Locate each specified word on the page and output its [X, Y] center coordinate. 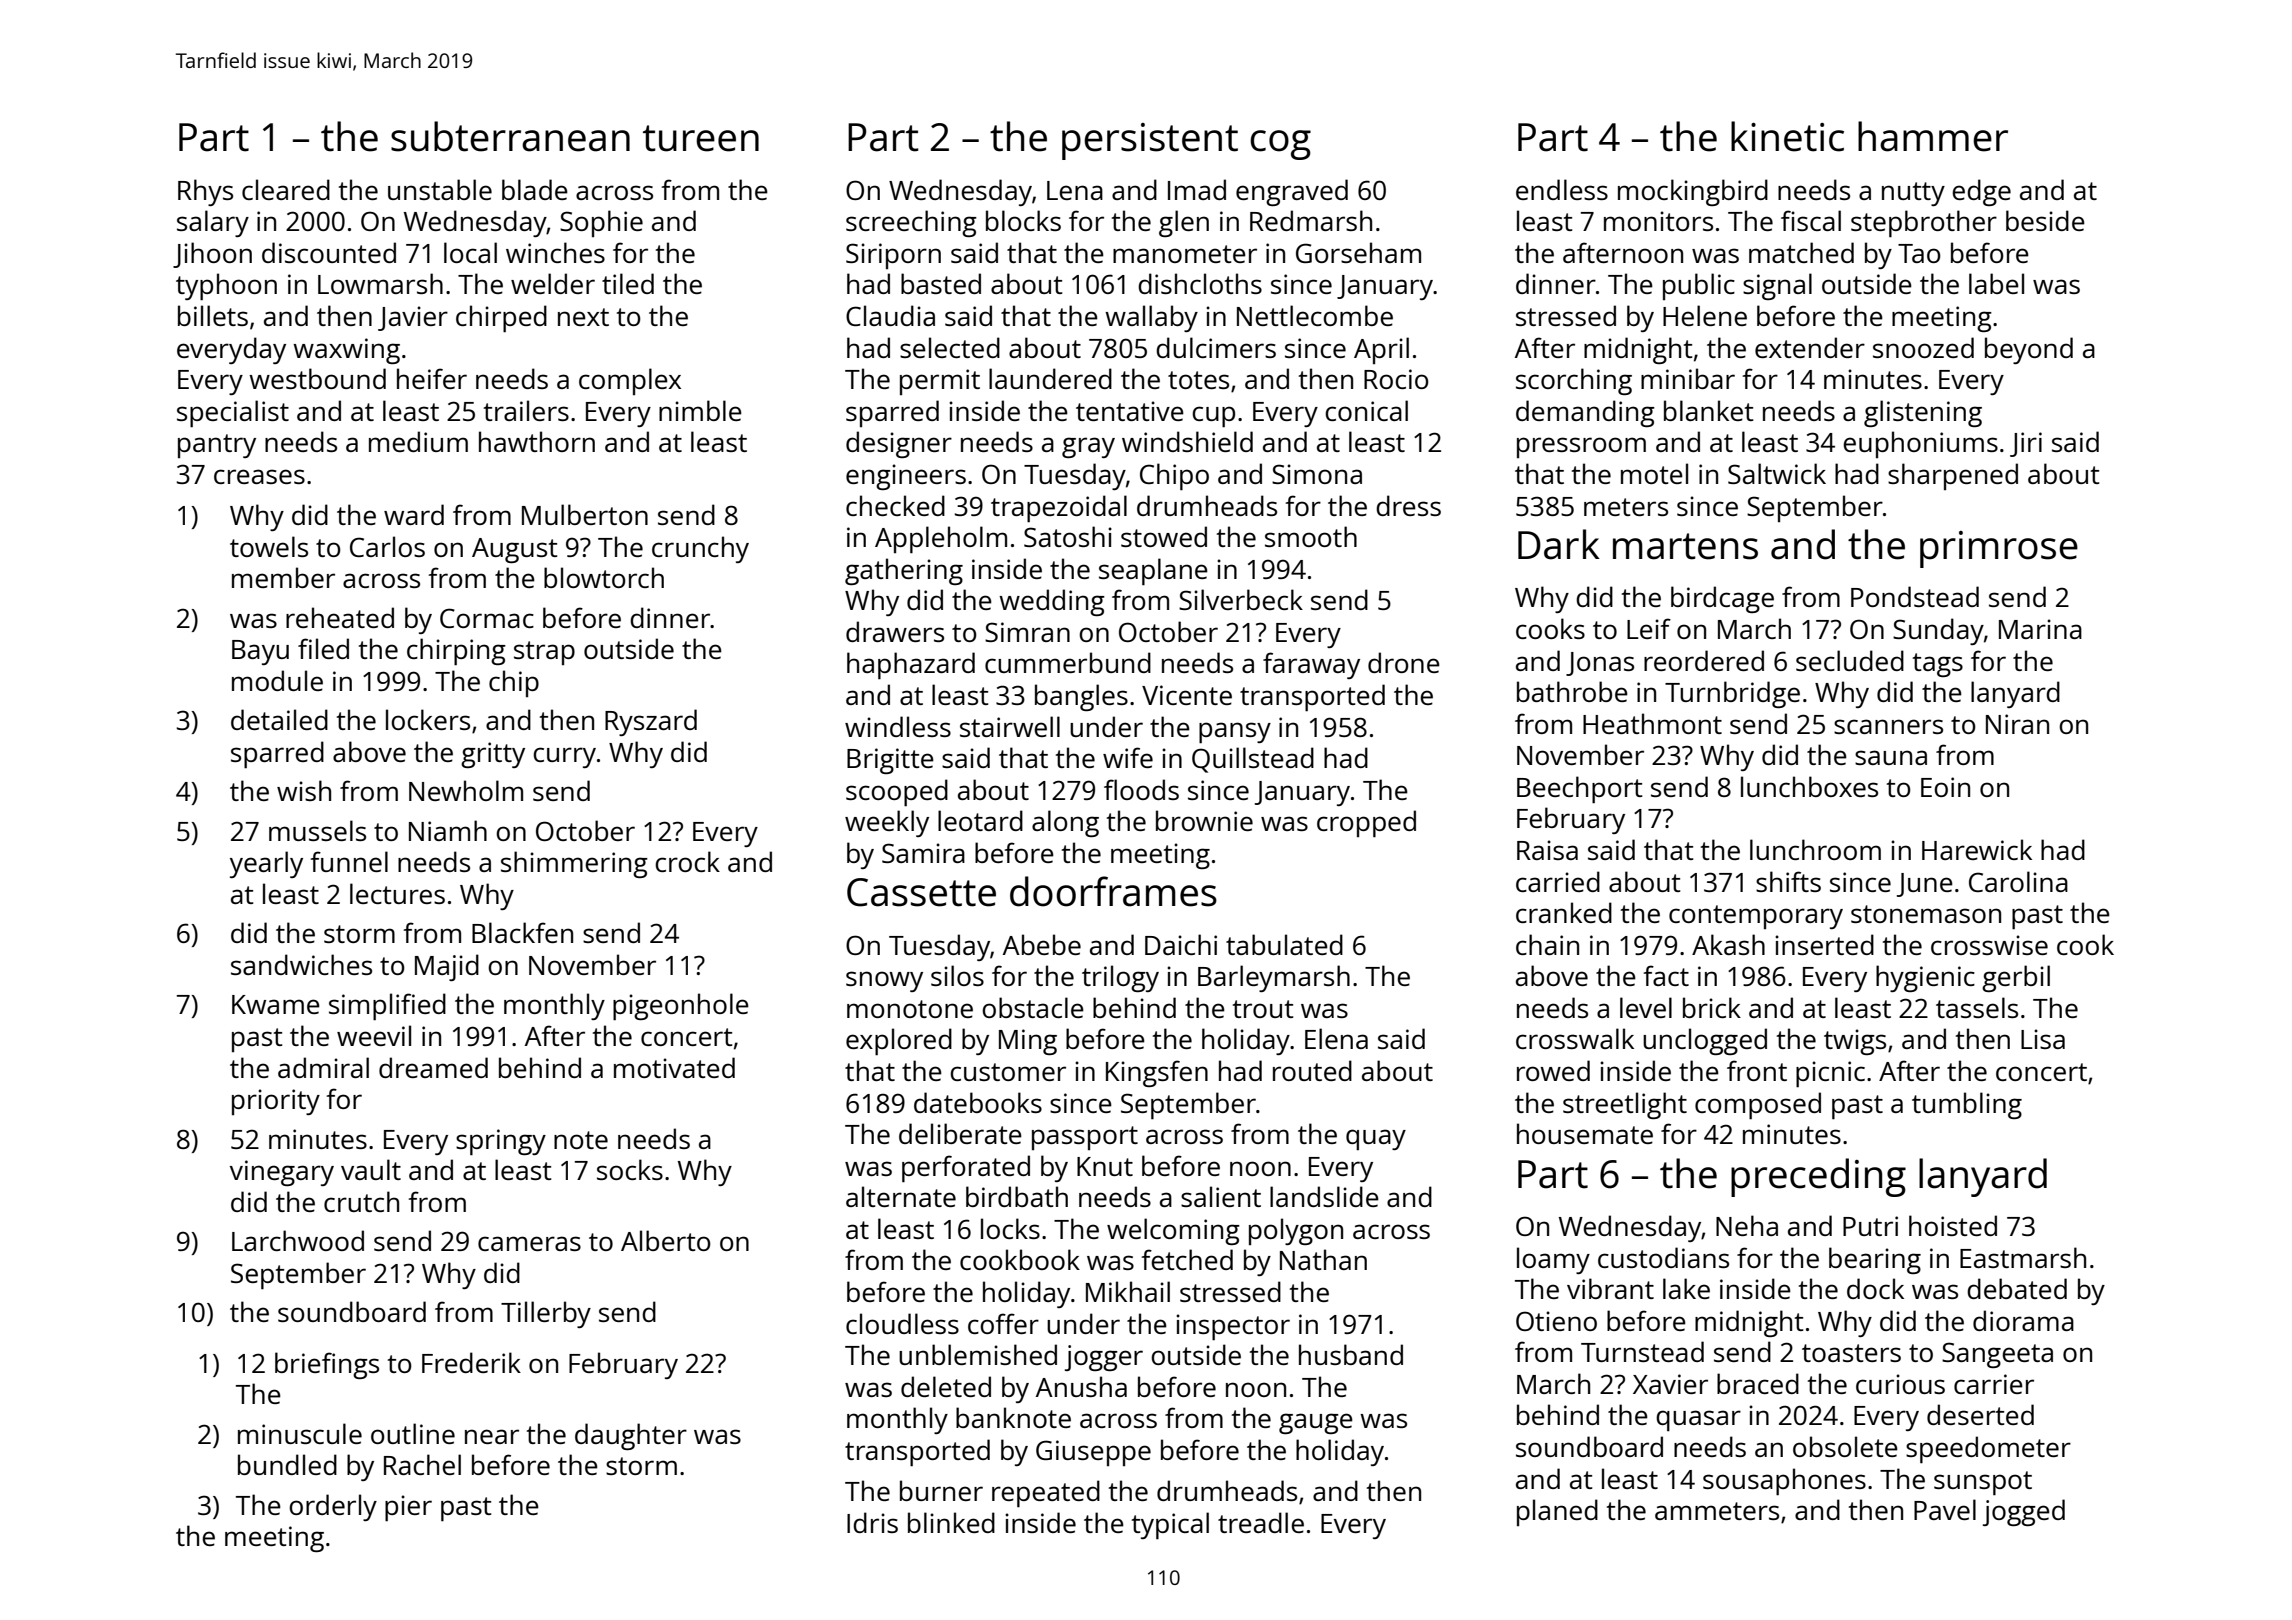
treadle [1261, 1522]
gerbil [2016, 978]
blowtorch [604, 577]
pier [408, 1508]
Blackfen [522, 932]
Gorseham [1358, 252]
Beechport [1579, 789]
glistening [1923, 413]
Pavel [1945, 1509]
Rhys [205, 192]
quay [1376, 1139]
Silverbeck [1241, 599]
